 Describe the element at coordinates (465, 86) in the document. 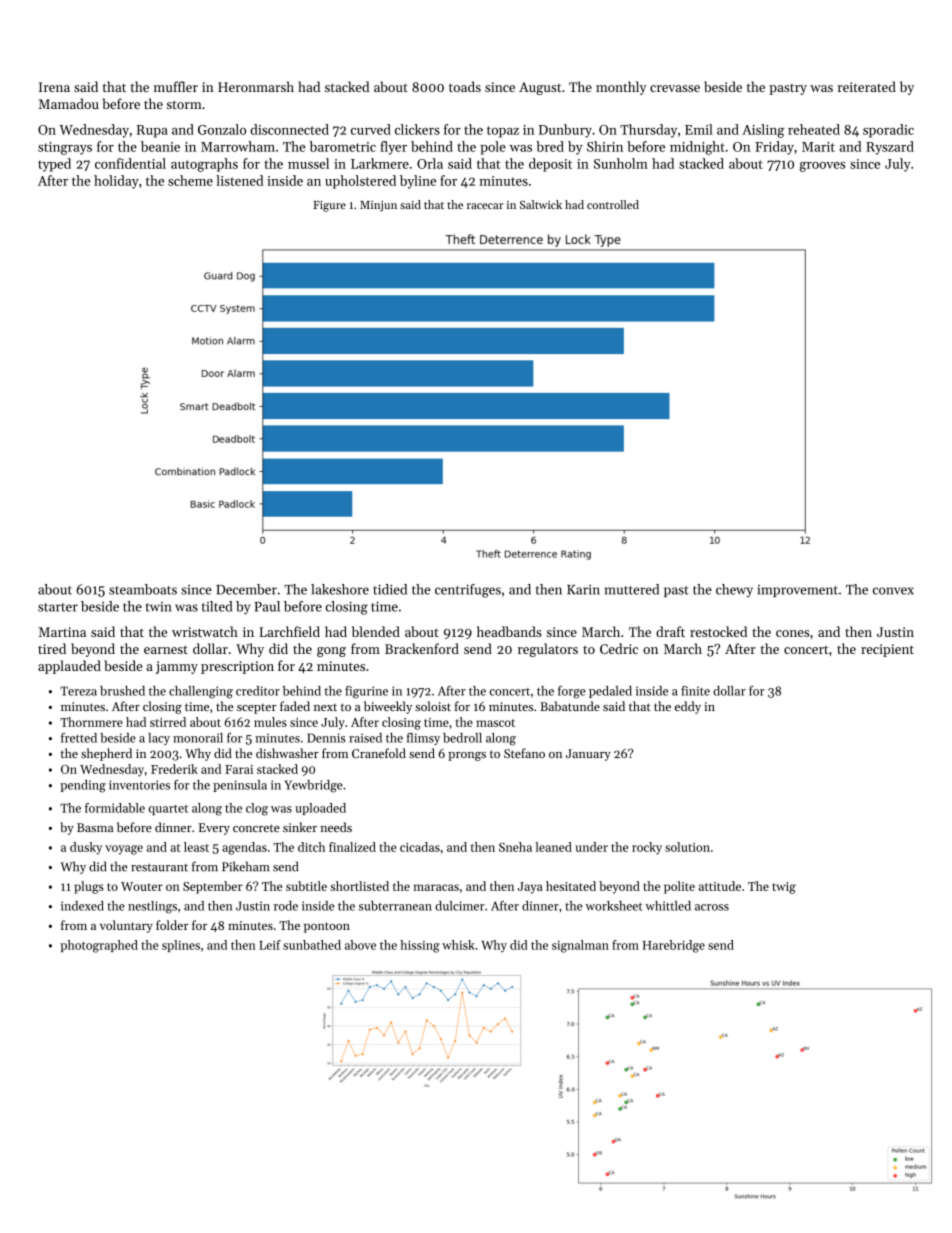

I see `toads` at that location.
